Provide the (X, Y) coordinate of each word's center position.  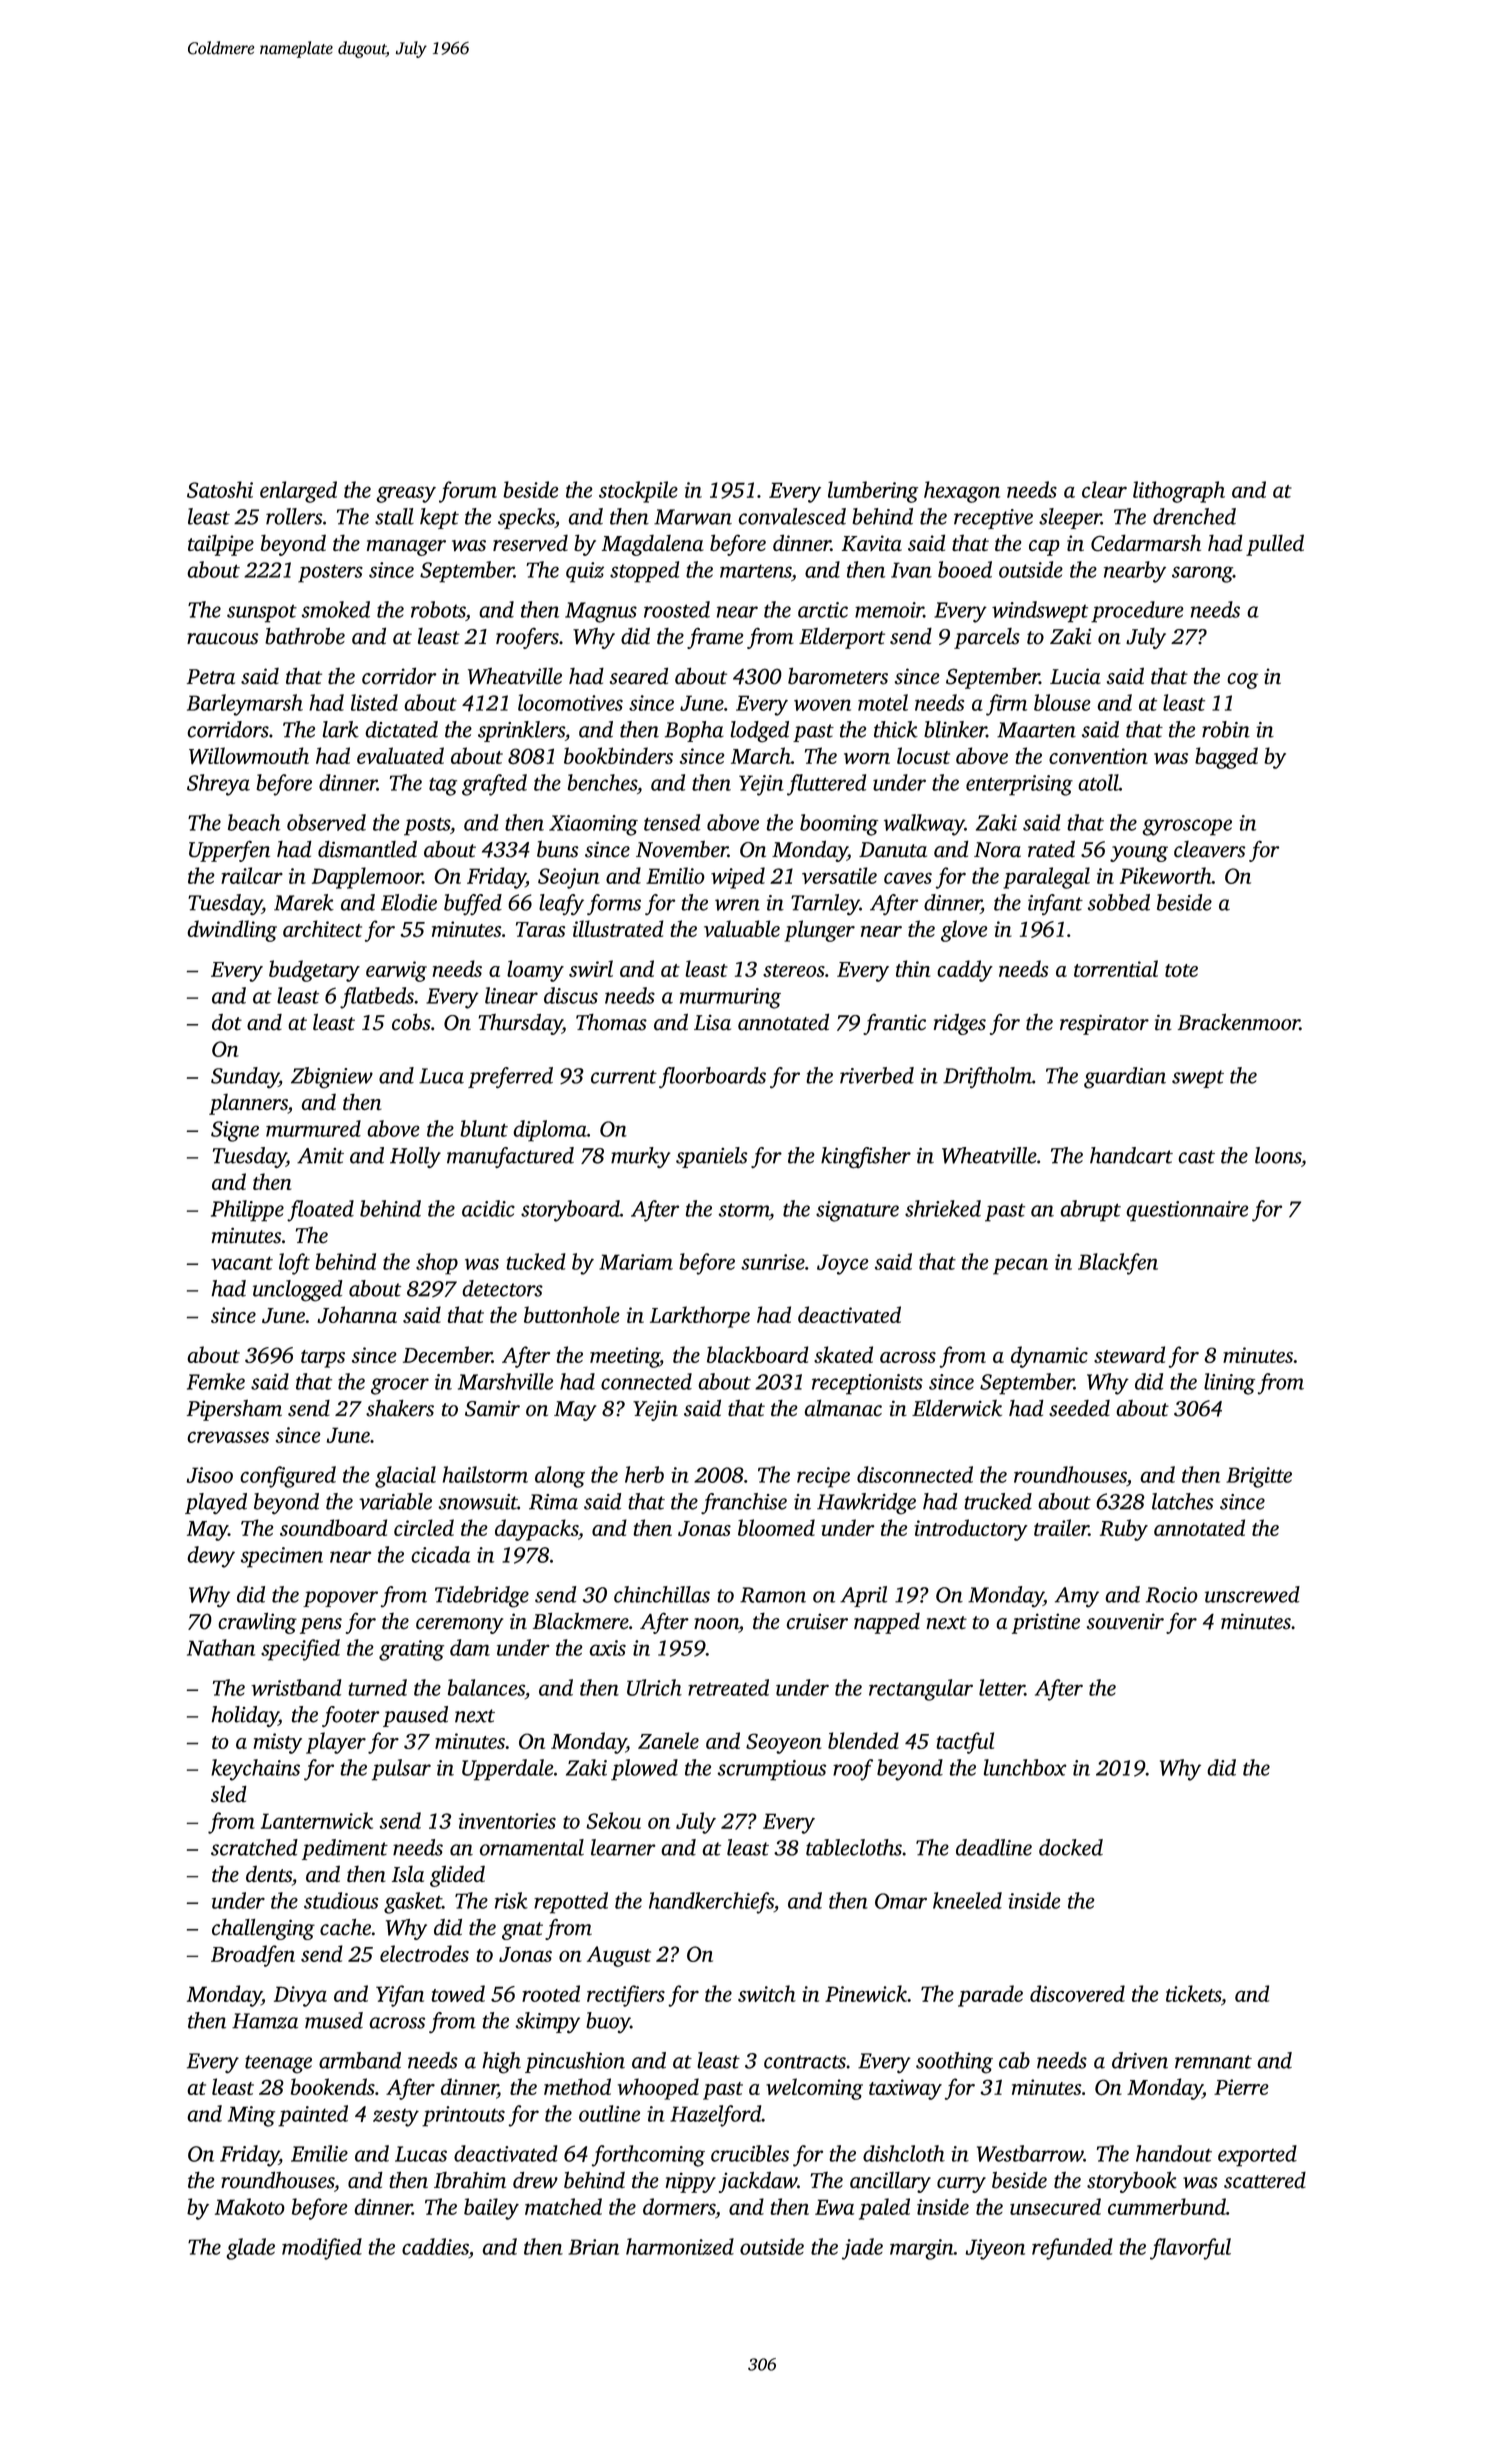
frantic (894, 1024)
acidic (488, 1208)
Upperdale (507, 1770)
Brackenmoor (1239, 1022)
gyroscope (1187, 827)
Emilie (319, 2153)
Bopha (694, 731)
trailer (1061, 1527)
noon (716, 1624)
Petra (211, 676)
